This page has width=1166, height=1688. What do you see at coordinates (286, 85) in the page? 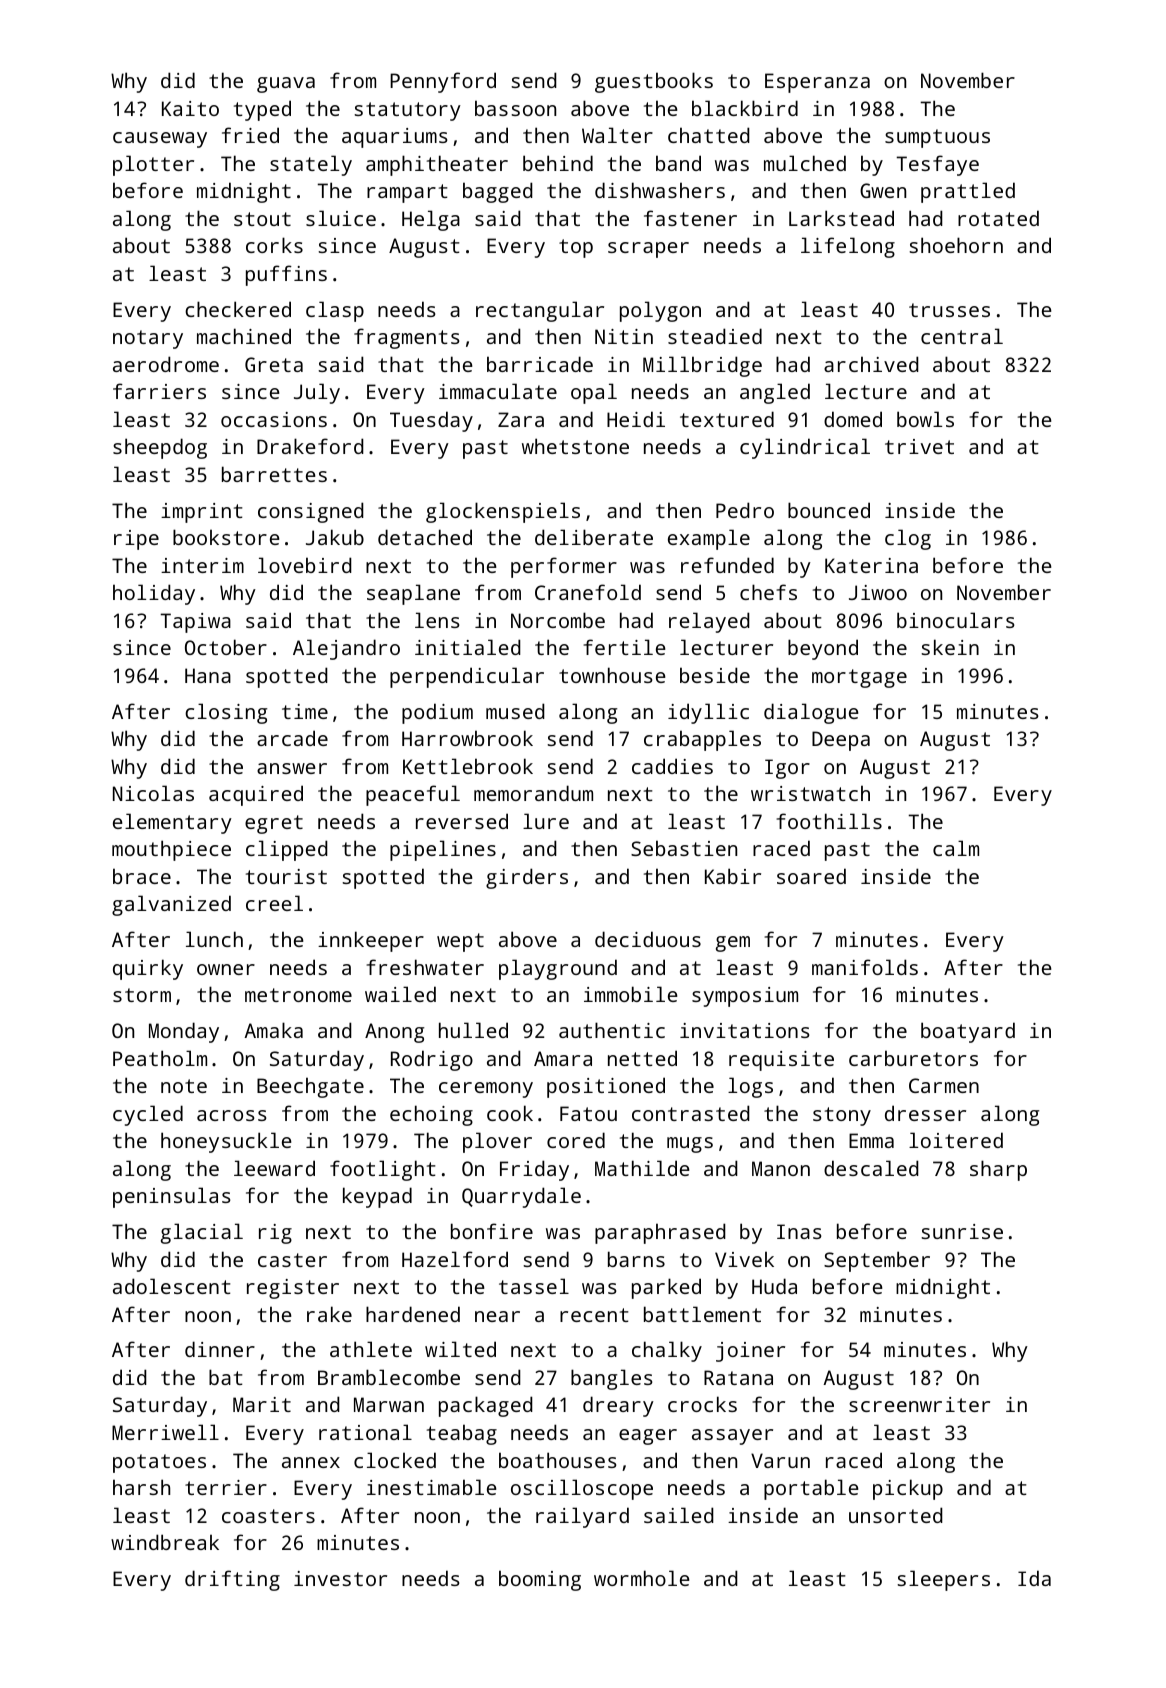
I see `guava` at bounding box center [286, 85].
